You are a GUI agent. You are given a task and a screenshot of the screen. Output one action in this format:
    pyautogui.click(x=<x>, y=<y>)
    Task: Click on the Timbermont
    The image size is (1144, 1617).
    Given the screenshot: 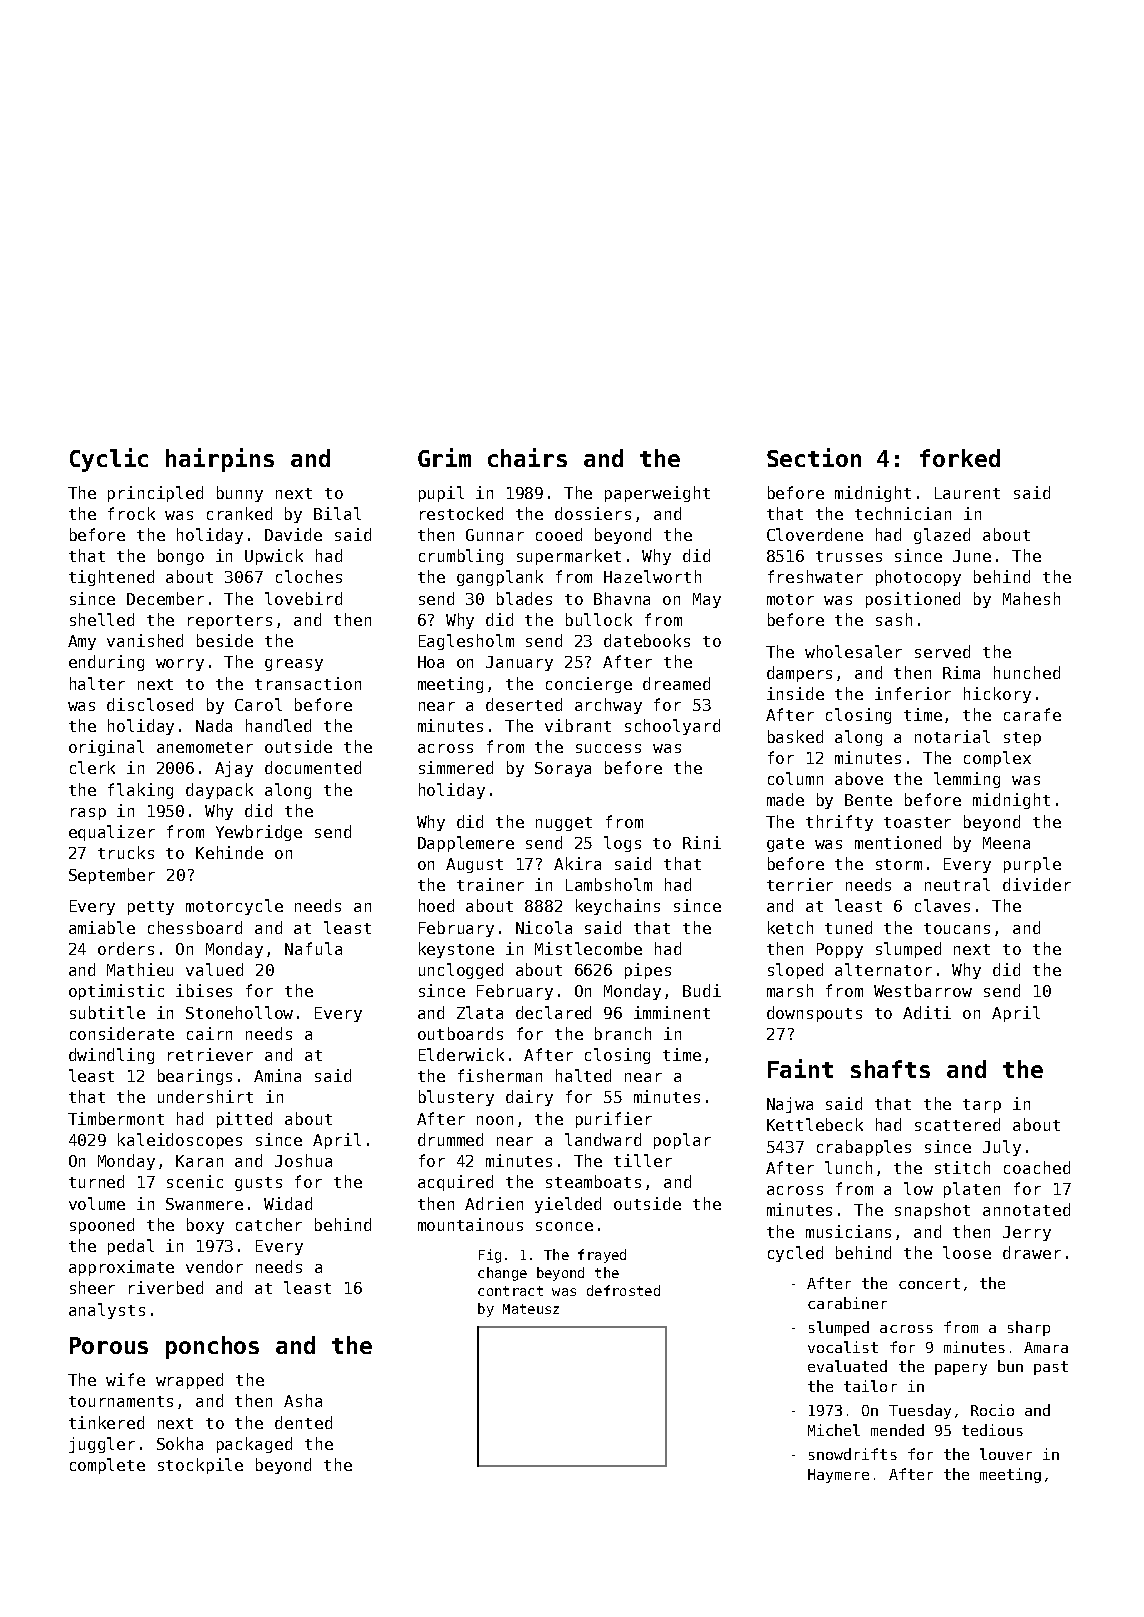 What is the action you would take?
    pyautogui.click(x=116, y=1118)
